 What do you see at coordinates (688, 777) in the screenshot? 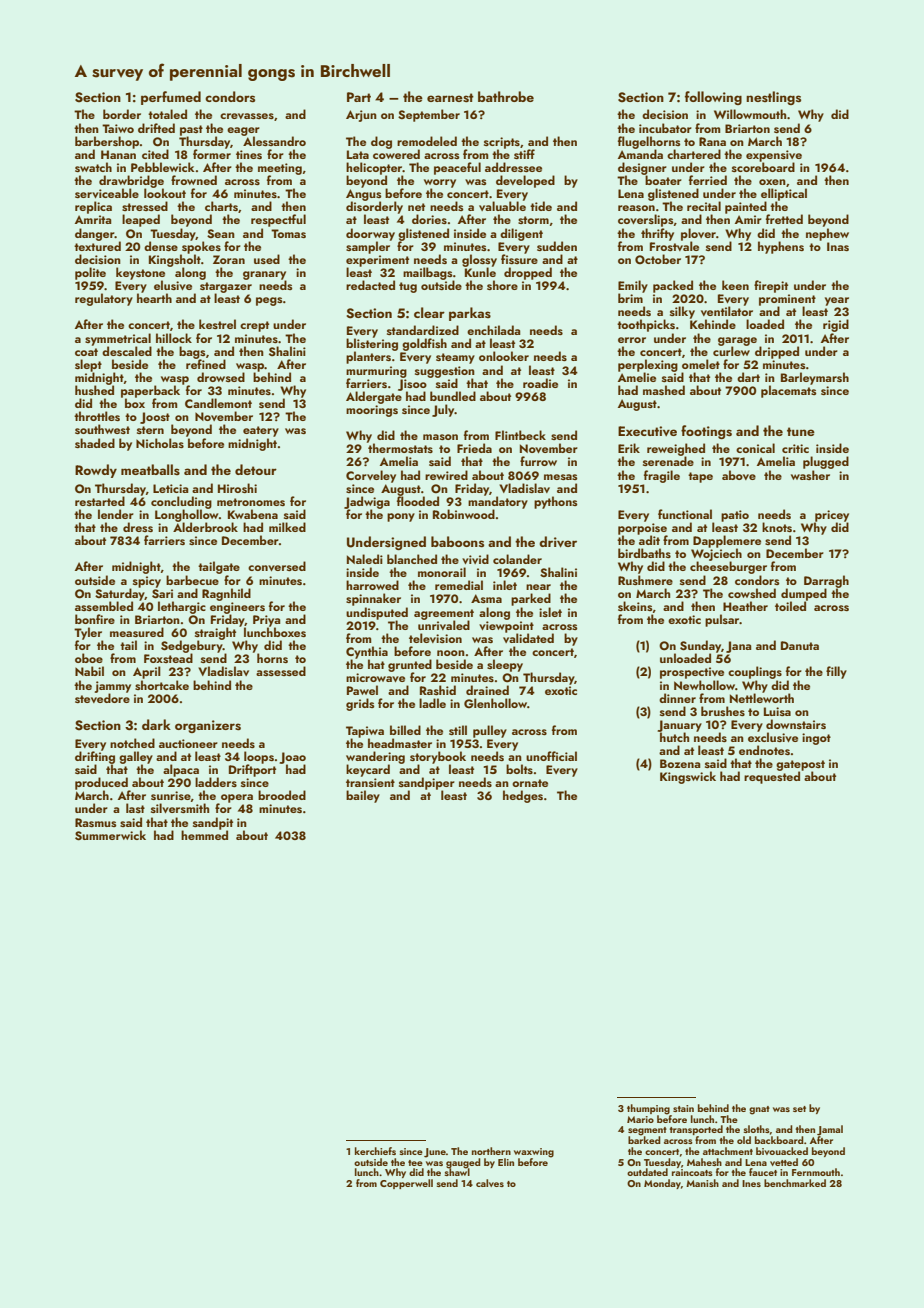
I see `Kingswick` at bounding box center [688, 777].
